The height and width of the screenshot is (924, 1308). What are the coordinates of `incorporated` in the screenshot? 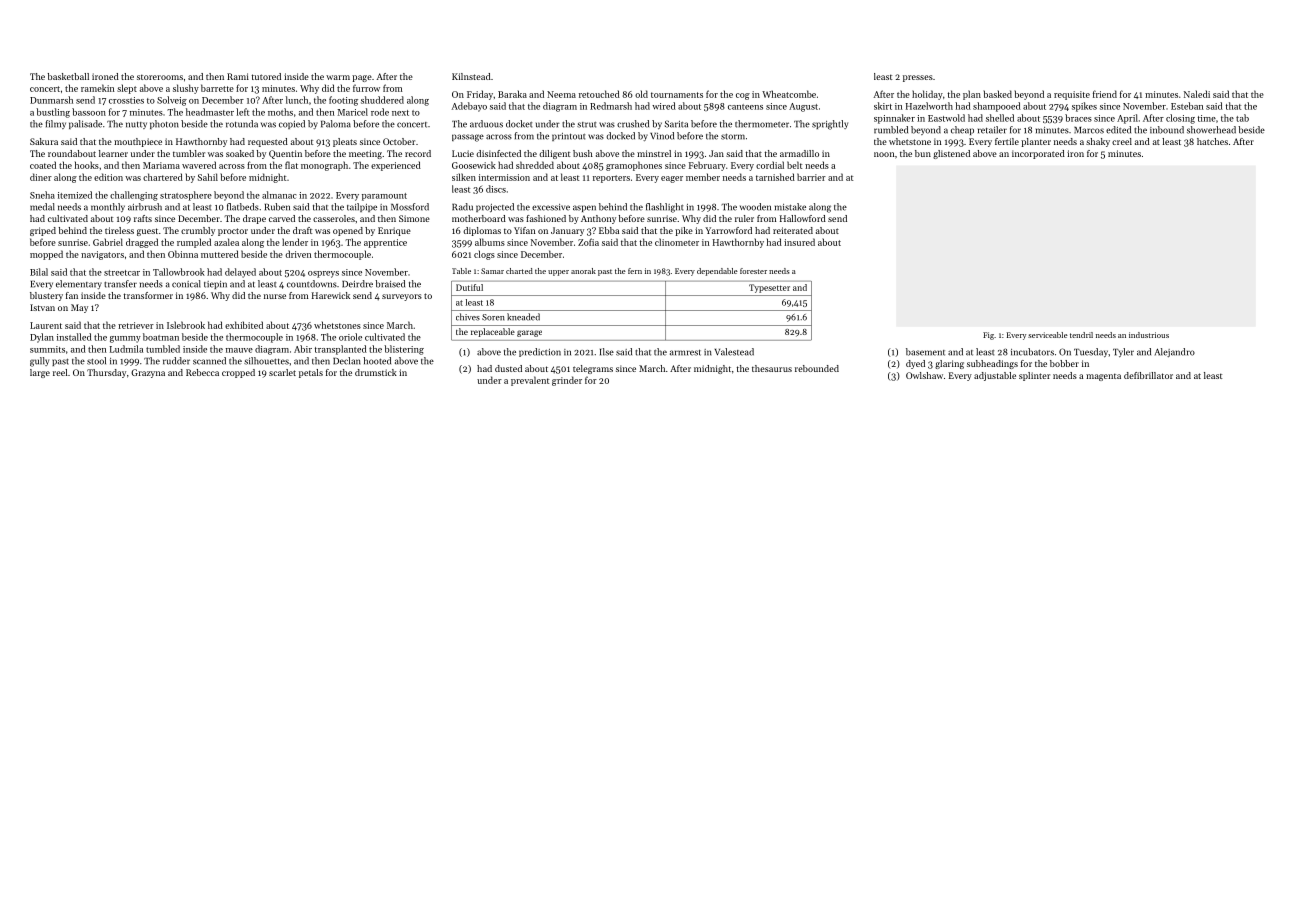 It's located at (1038, 154).
